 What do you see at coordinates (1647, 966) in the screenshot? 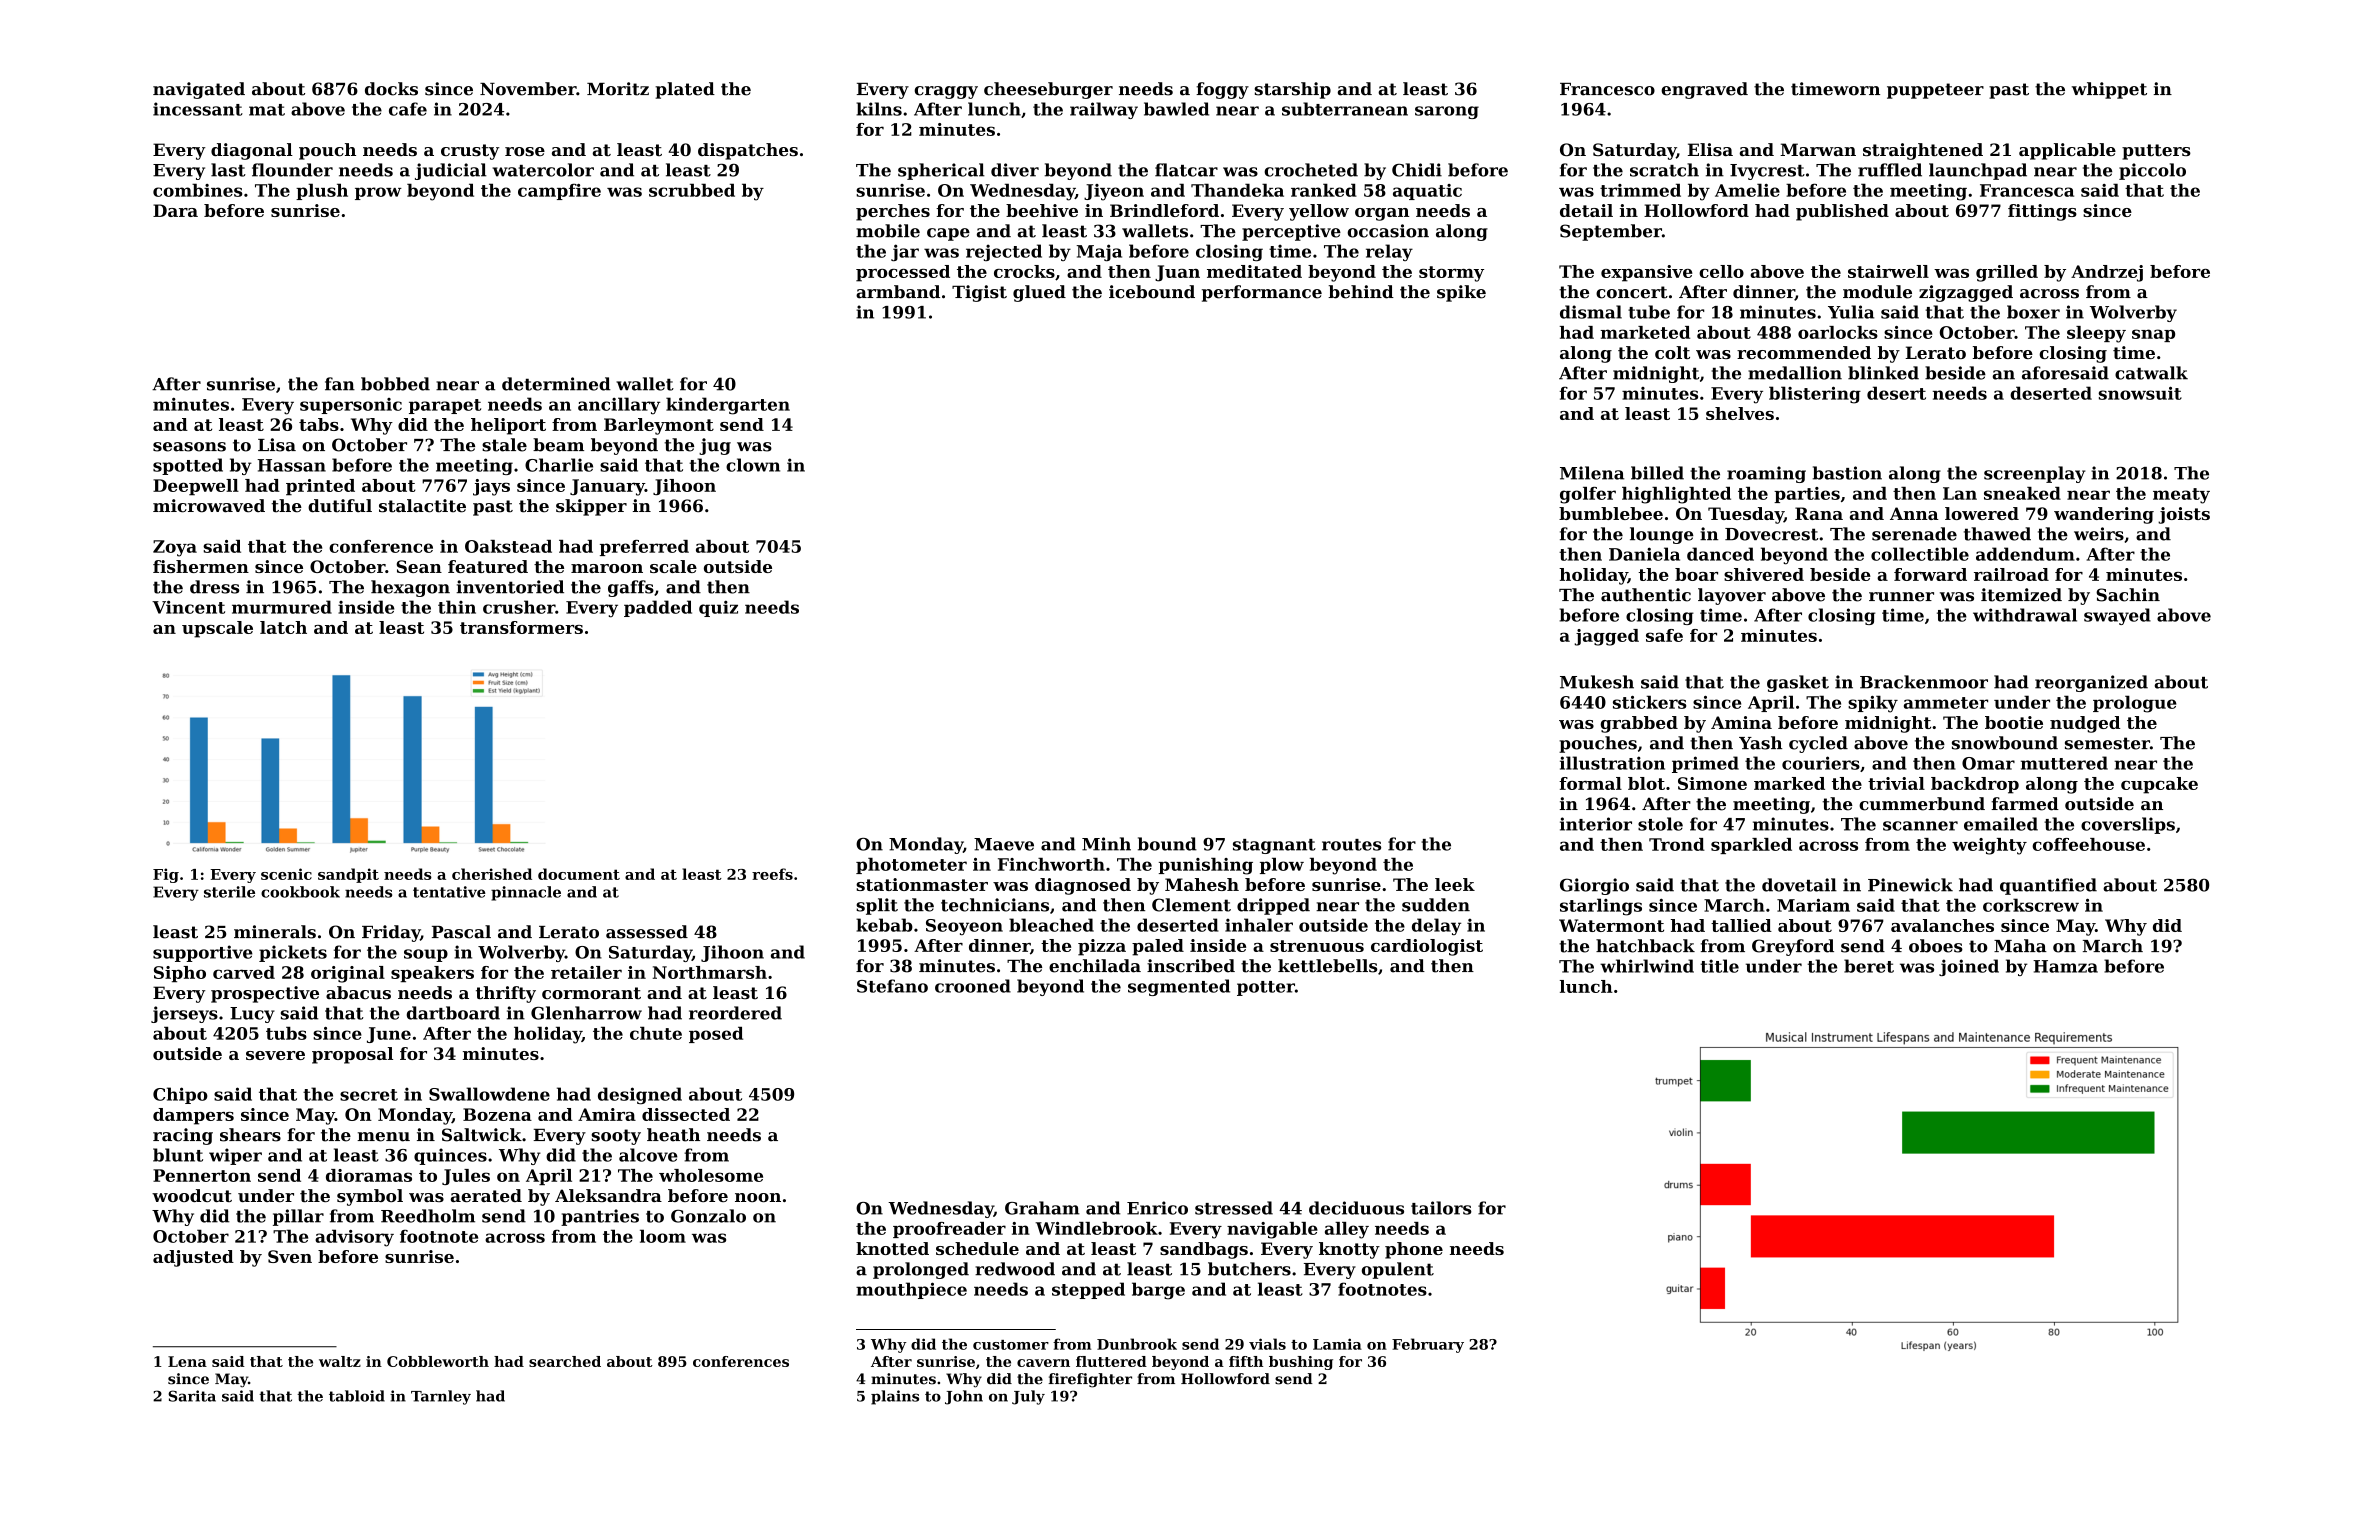
I see `whirlwind` at bounding box center [1647, 966].
